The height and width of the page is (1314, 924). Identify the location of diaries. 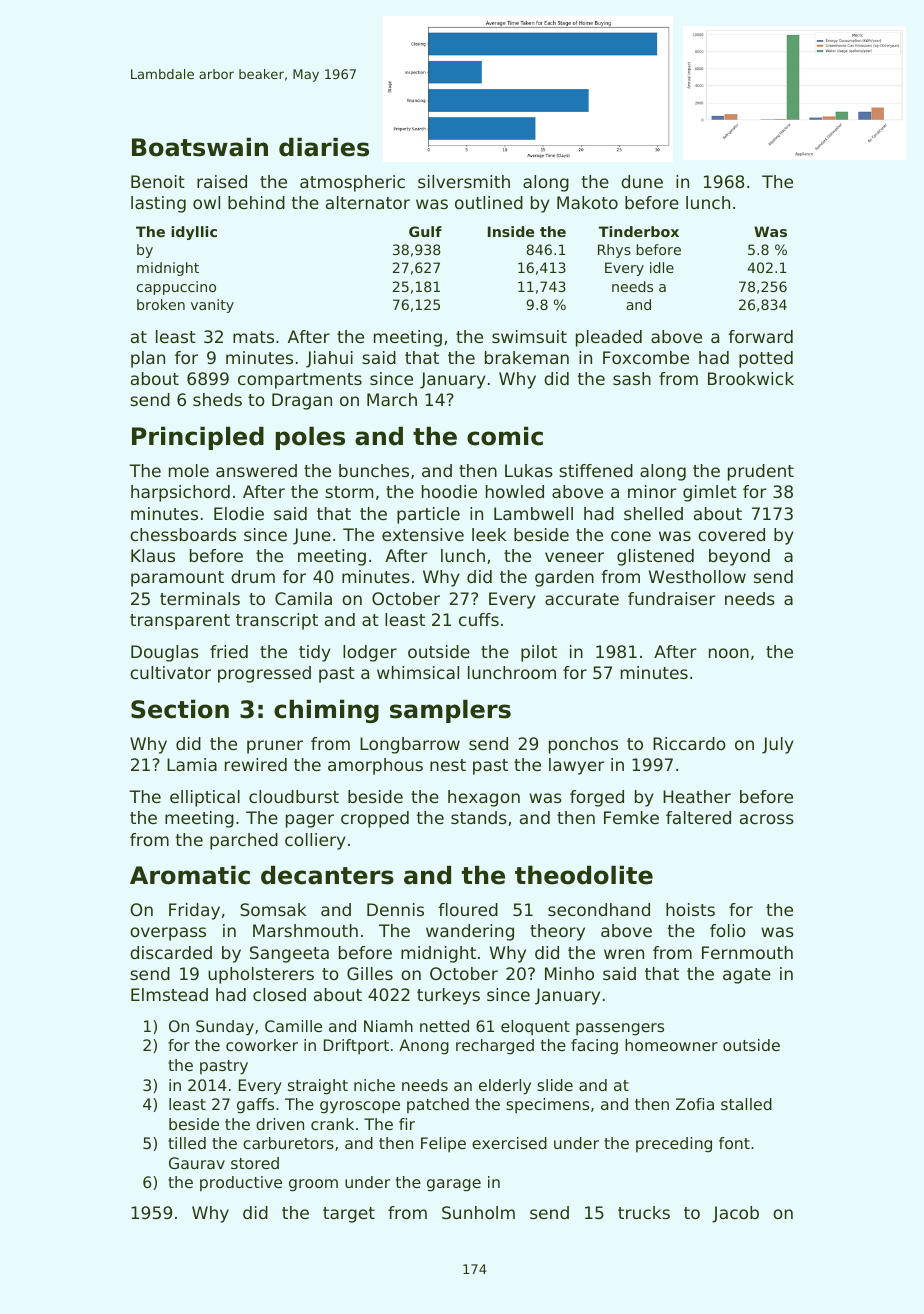
(324, 147).
